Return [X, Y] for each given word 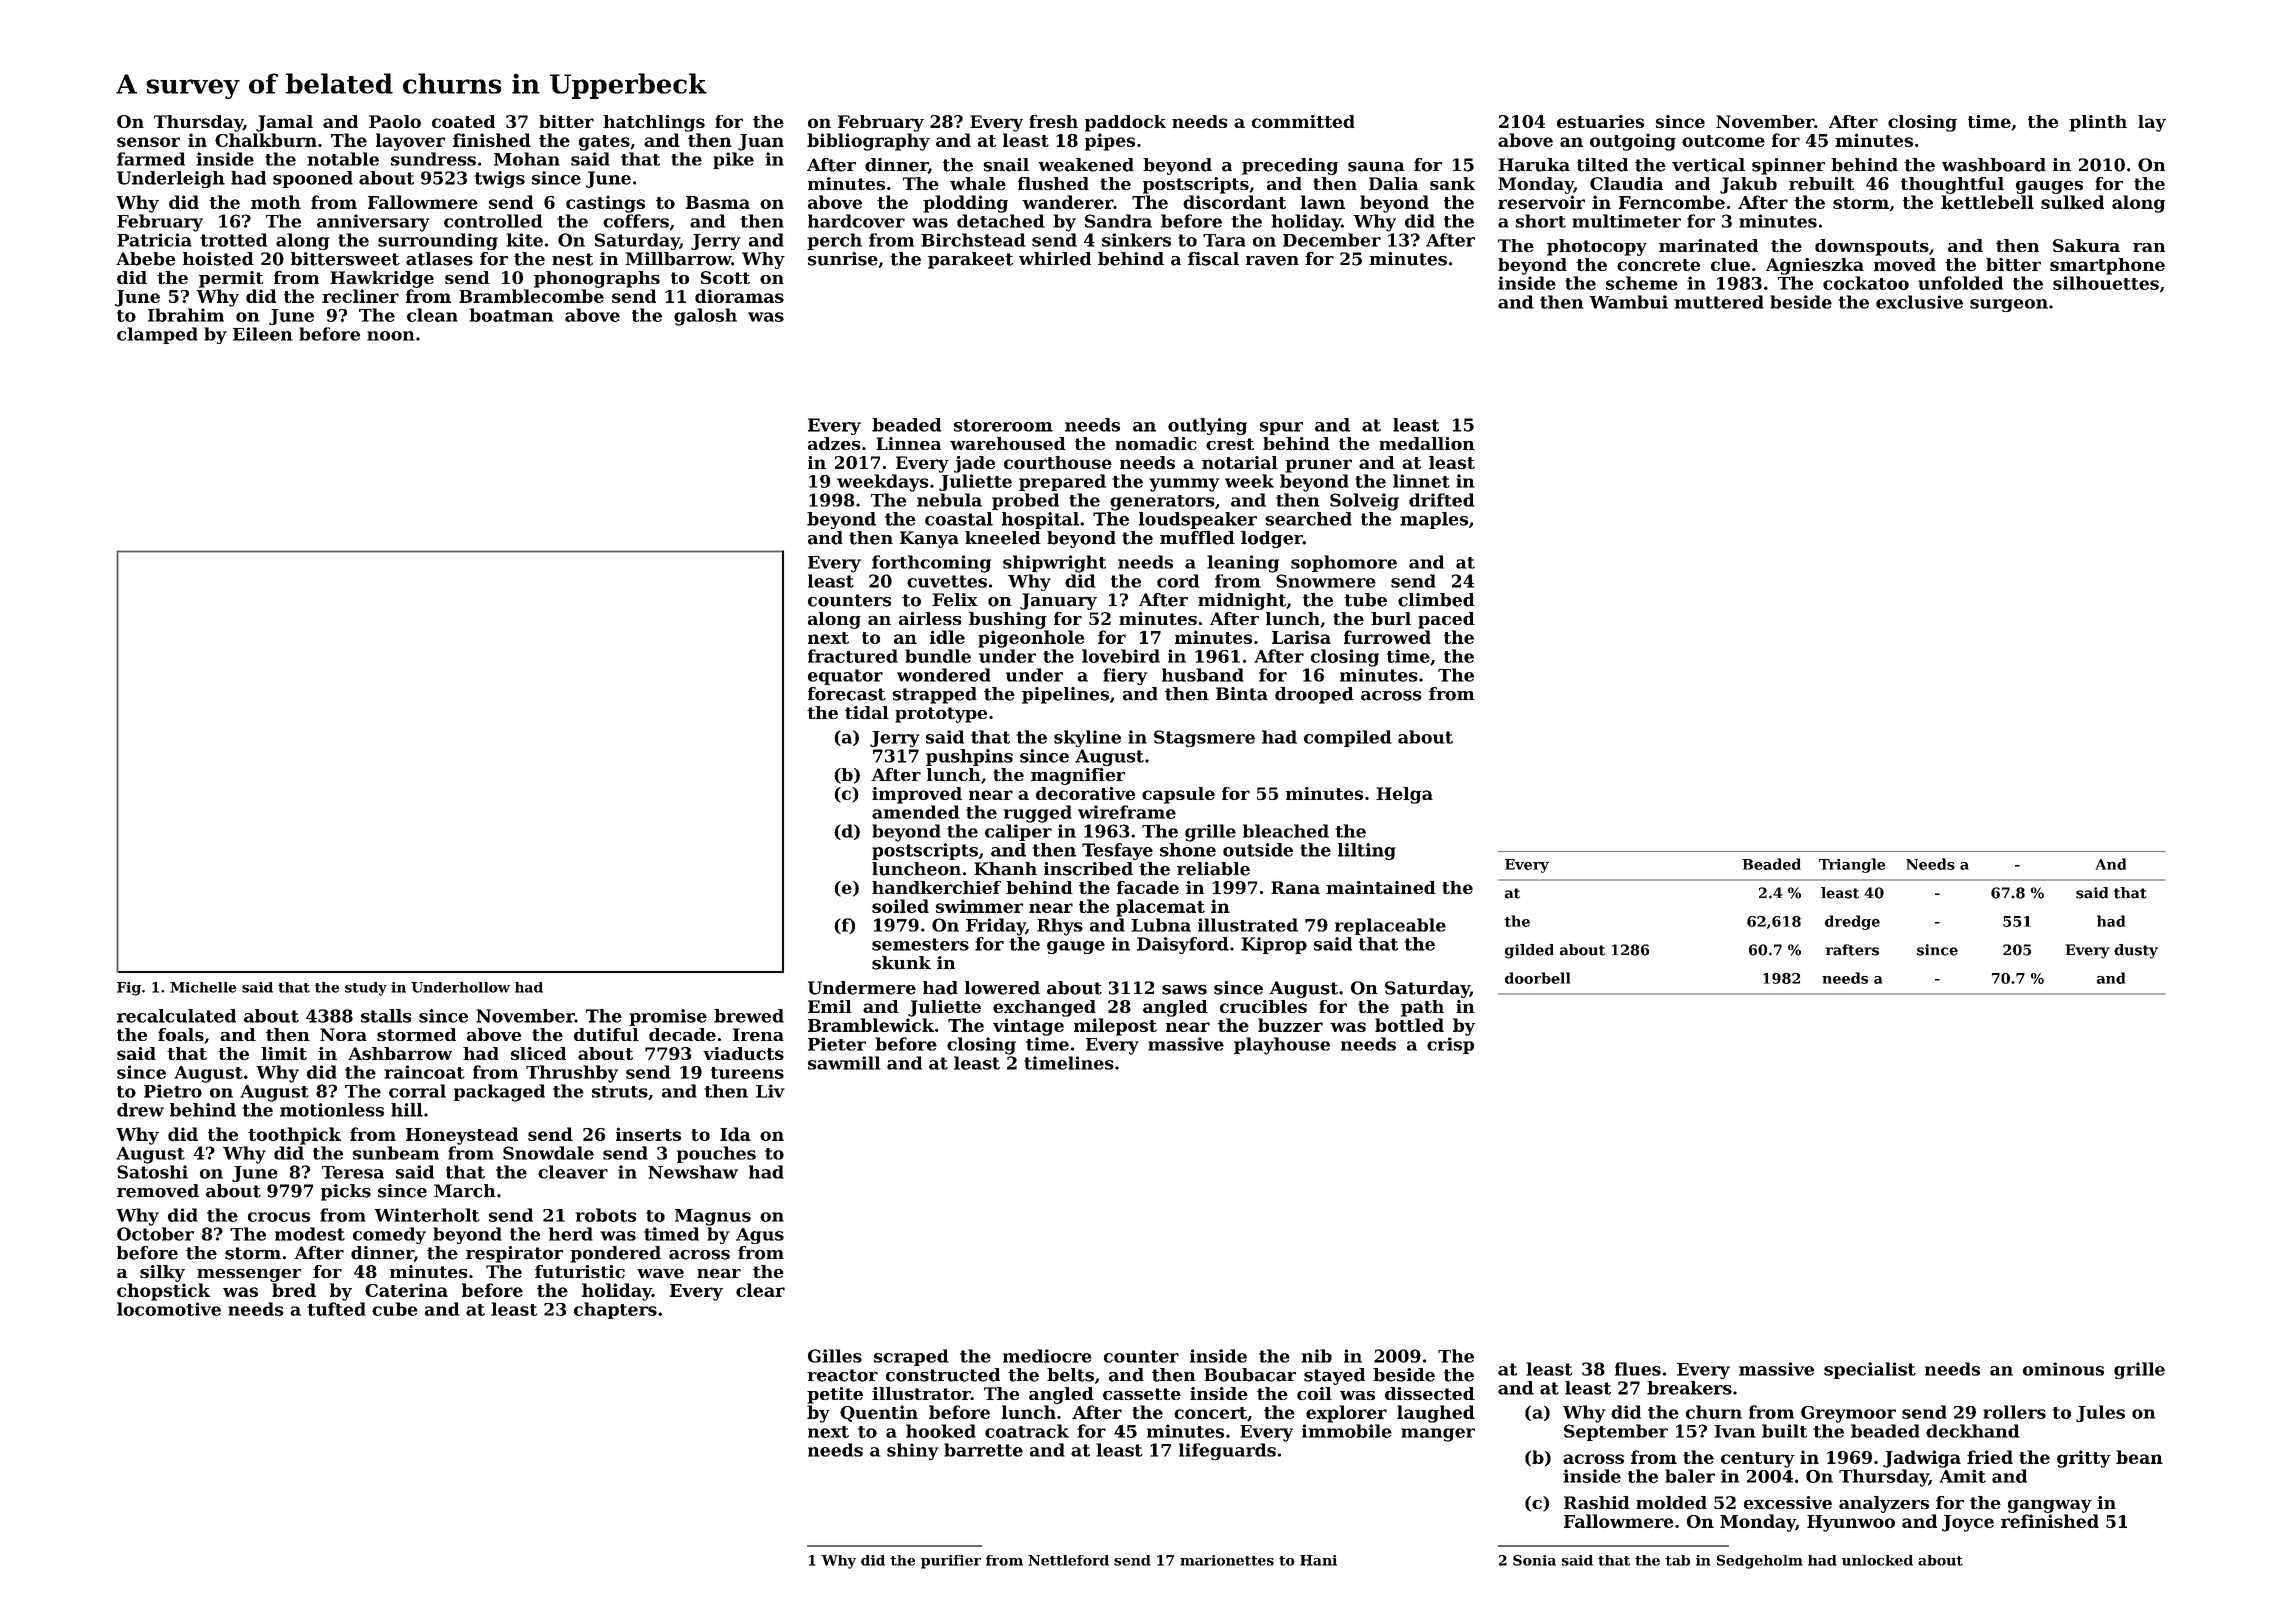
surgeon [2009, 305]
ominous [2063, 1369]
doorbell [1537, 978]
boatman [511, 315]
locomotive [169, 1309]
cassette [1142, 1394]
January [1058, 601]
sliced [538, 1053]
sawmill [844, 1063]
